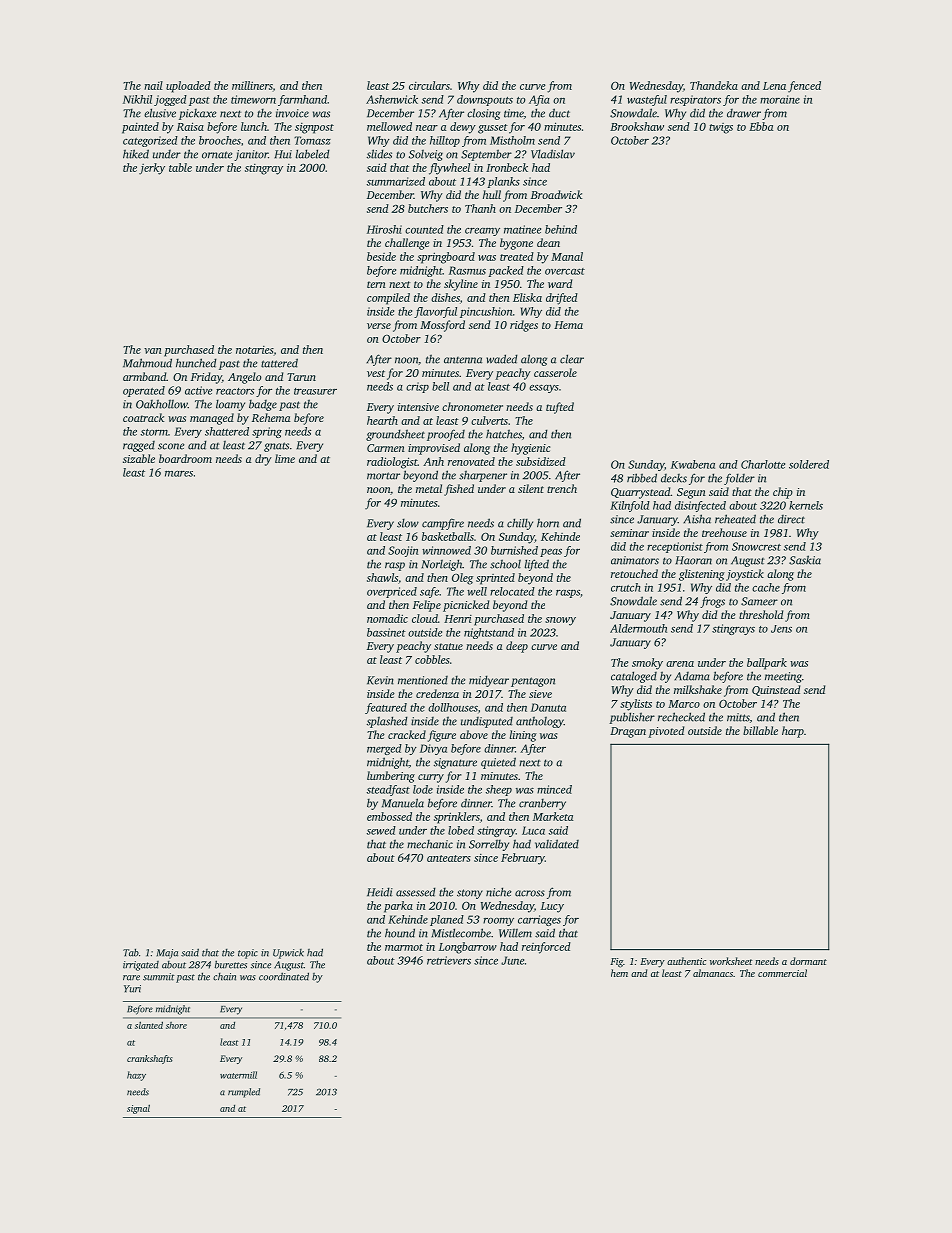 The image size is (952, 1233). I want to click on merged, so click(384, 749).
